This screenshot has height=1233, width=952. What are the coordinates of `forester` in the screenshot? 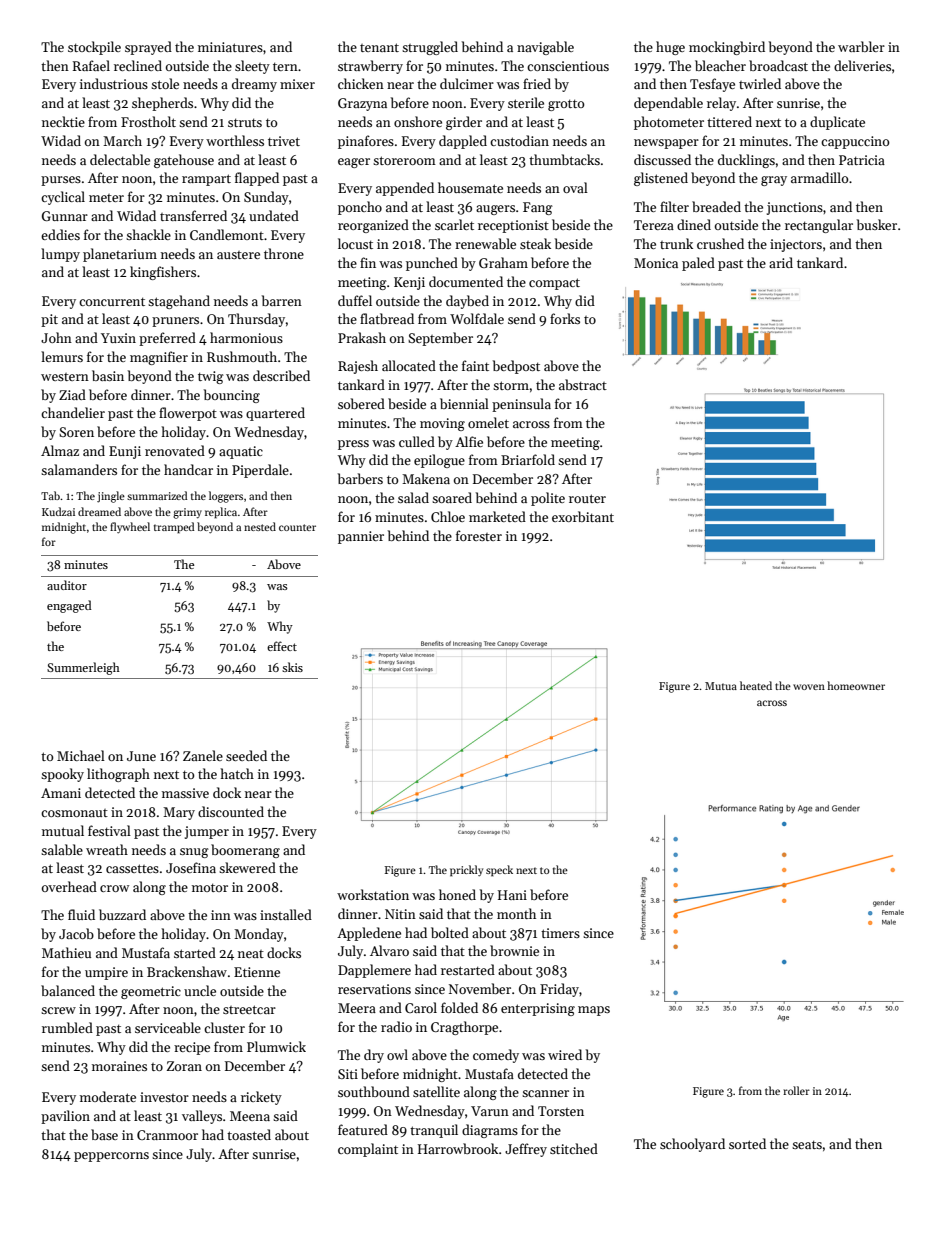 It's located at (479, 535).
